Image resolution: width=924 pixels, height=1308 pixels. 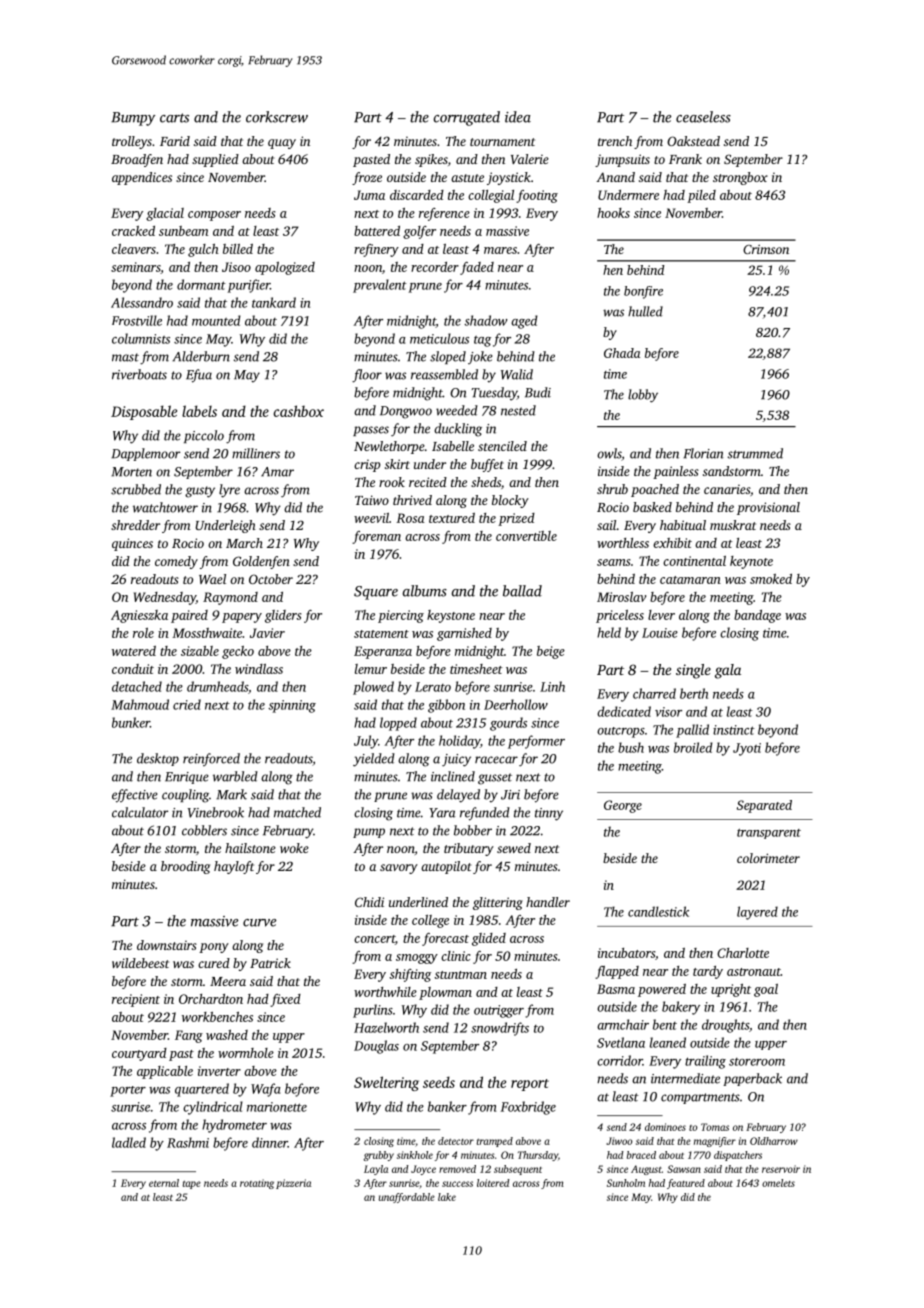 What do you see at coordinates (238, 249) in the document?
I see `billed` at bounding box center [238, 249].
